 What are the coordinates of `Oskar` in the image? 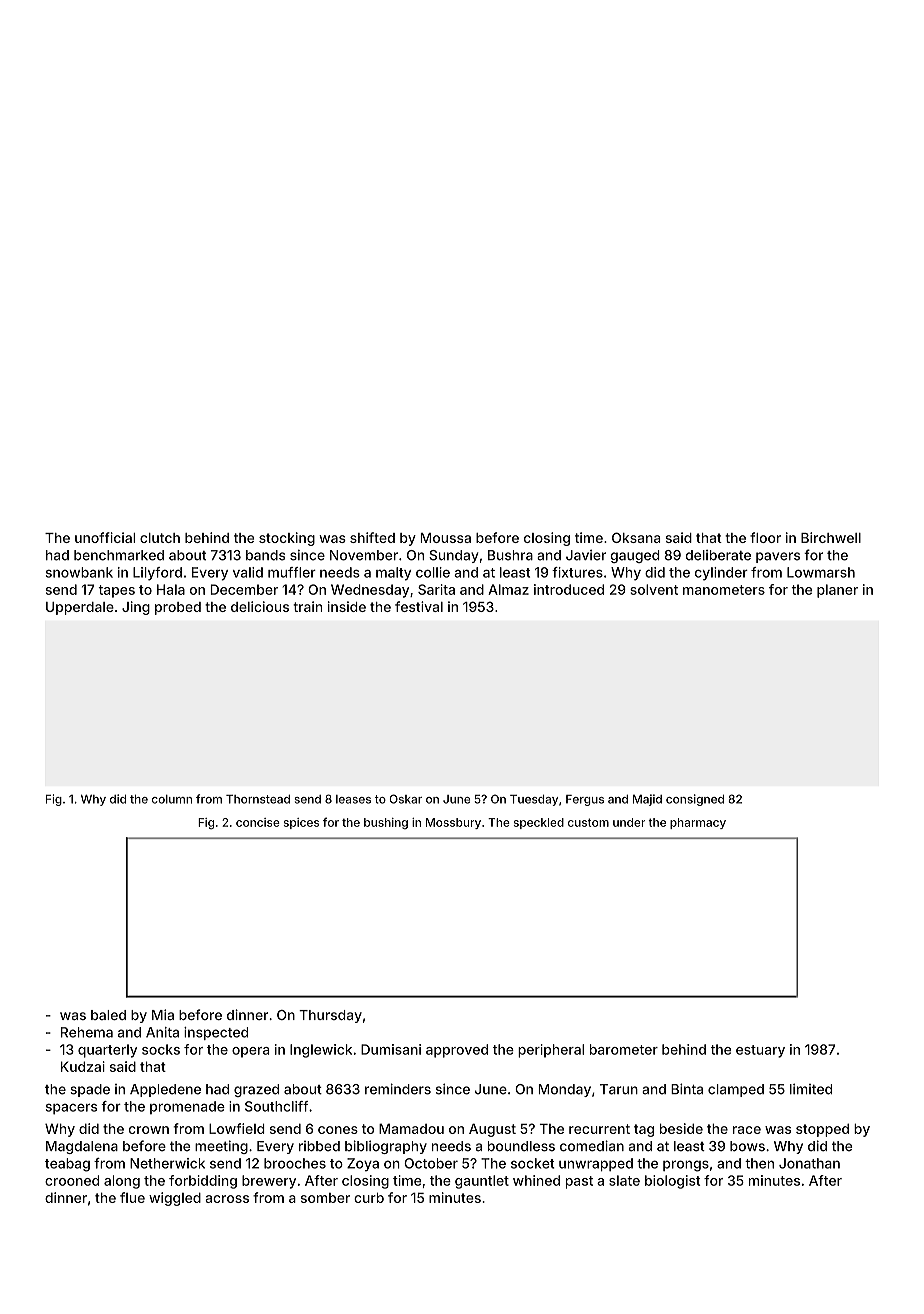 It's located at (405, 799).
